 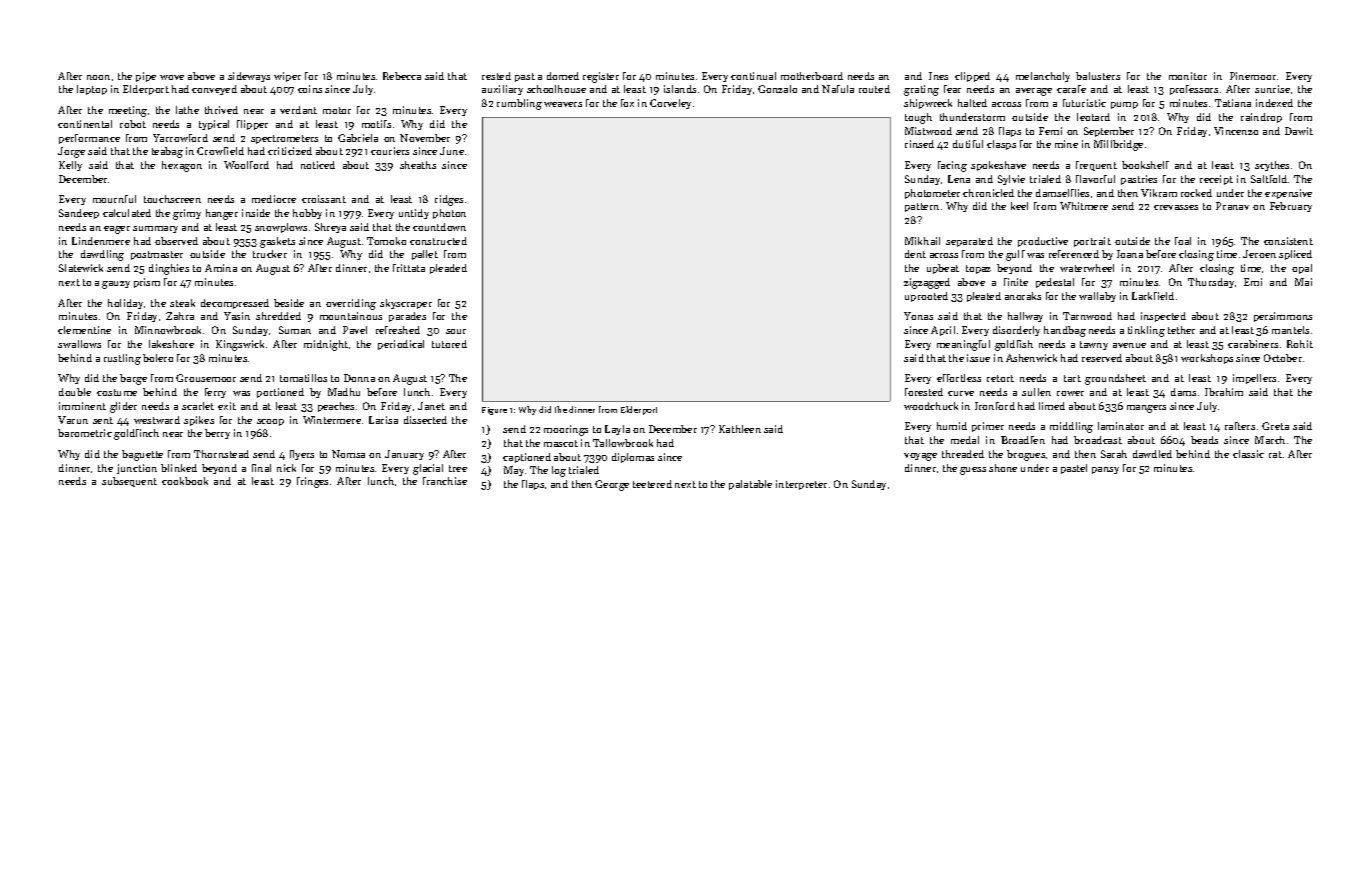 What do you see at coordinates (425, 255) in the document?
I see `pallet` at bounding box center [425, 255].
